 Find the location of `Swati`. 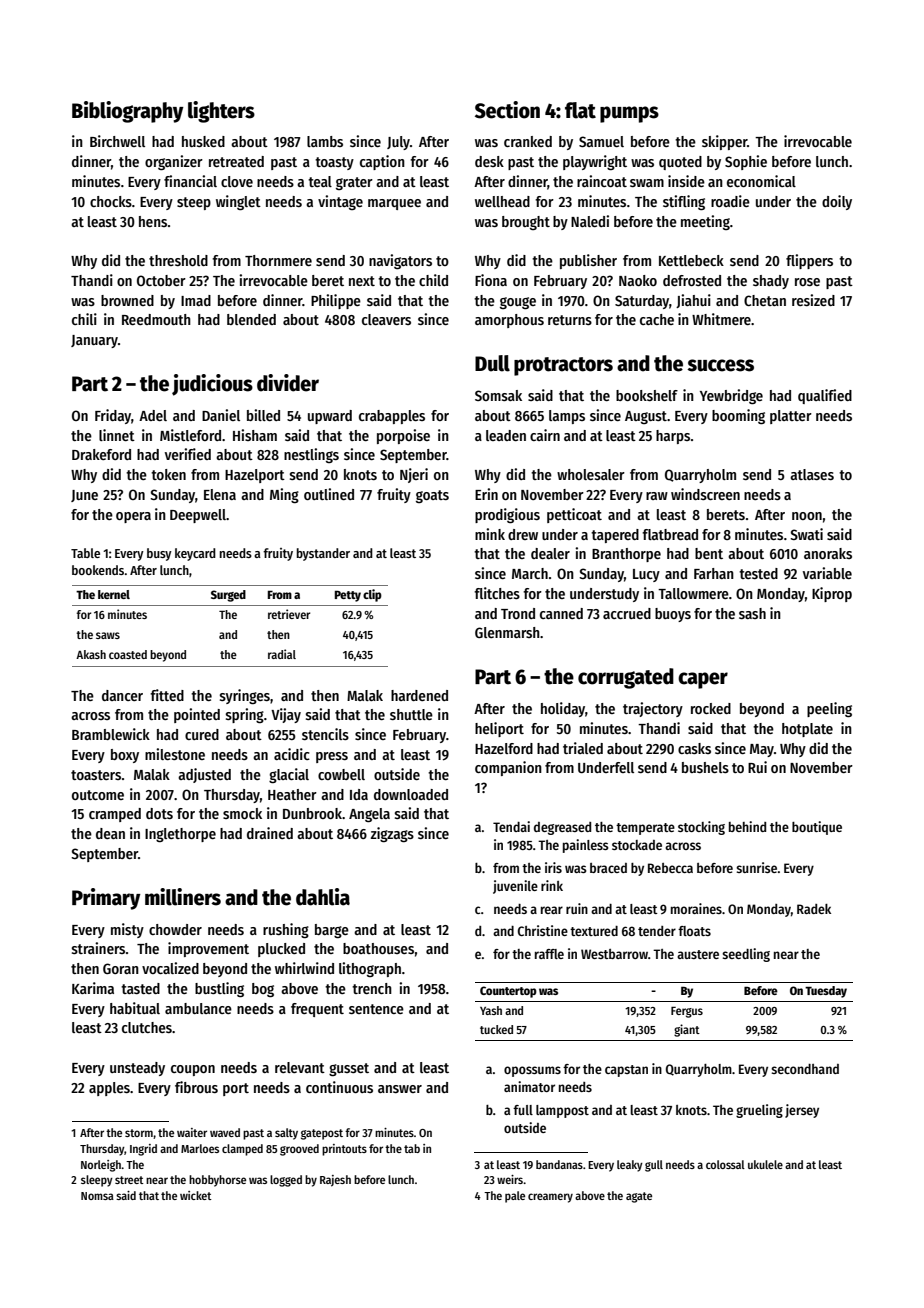

Swati is located at coordinates (806, 534).
